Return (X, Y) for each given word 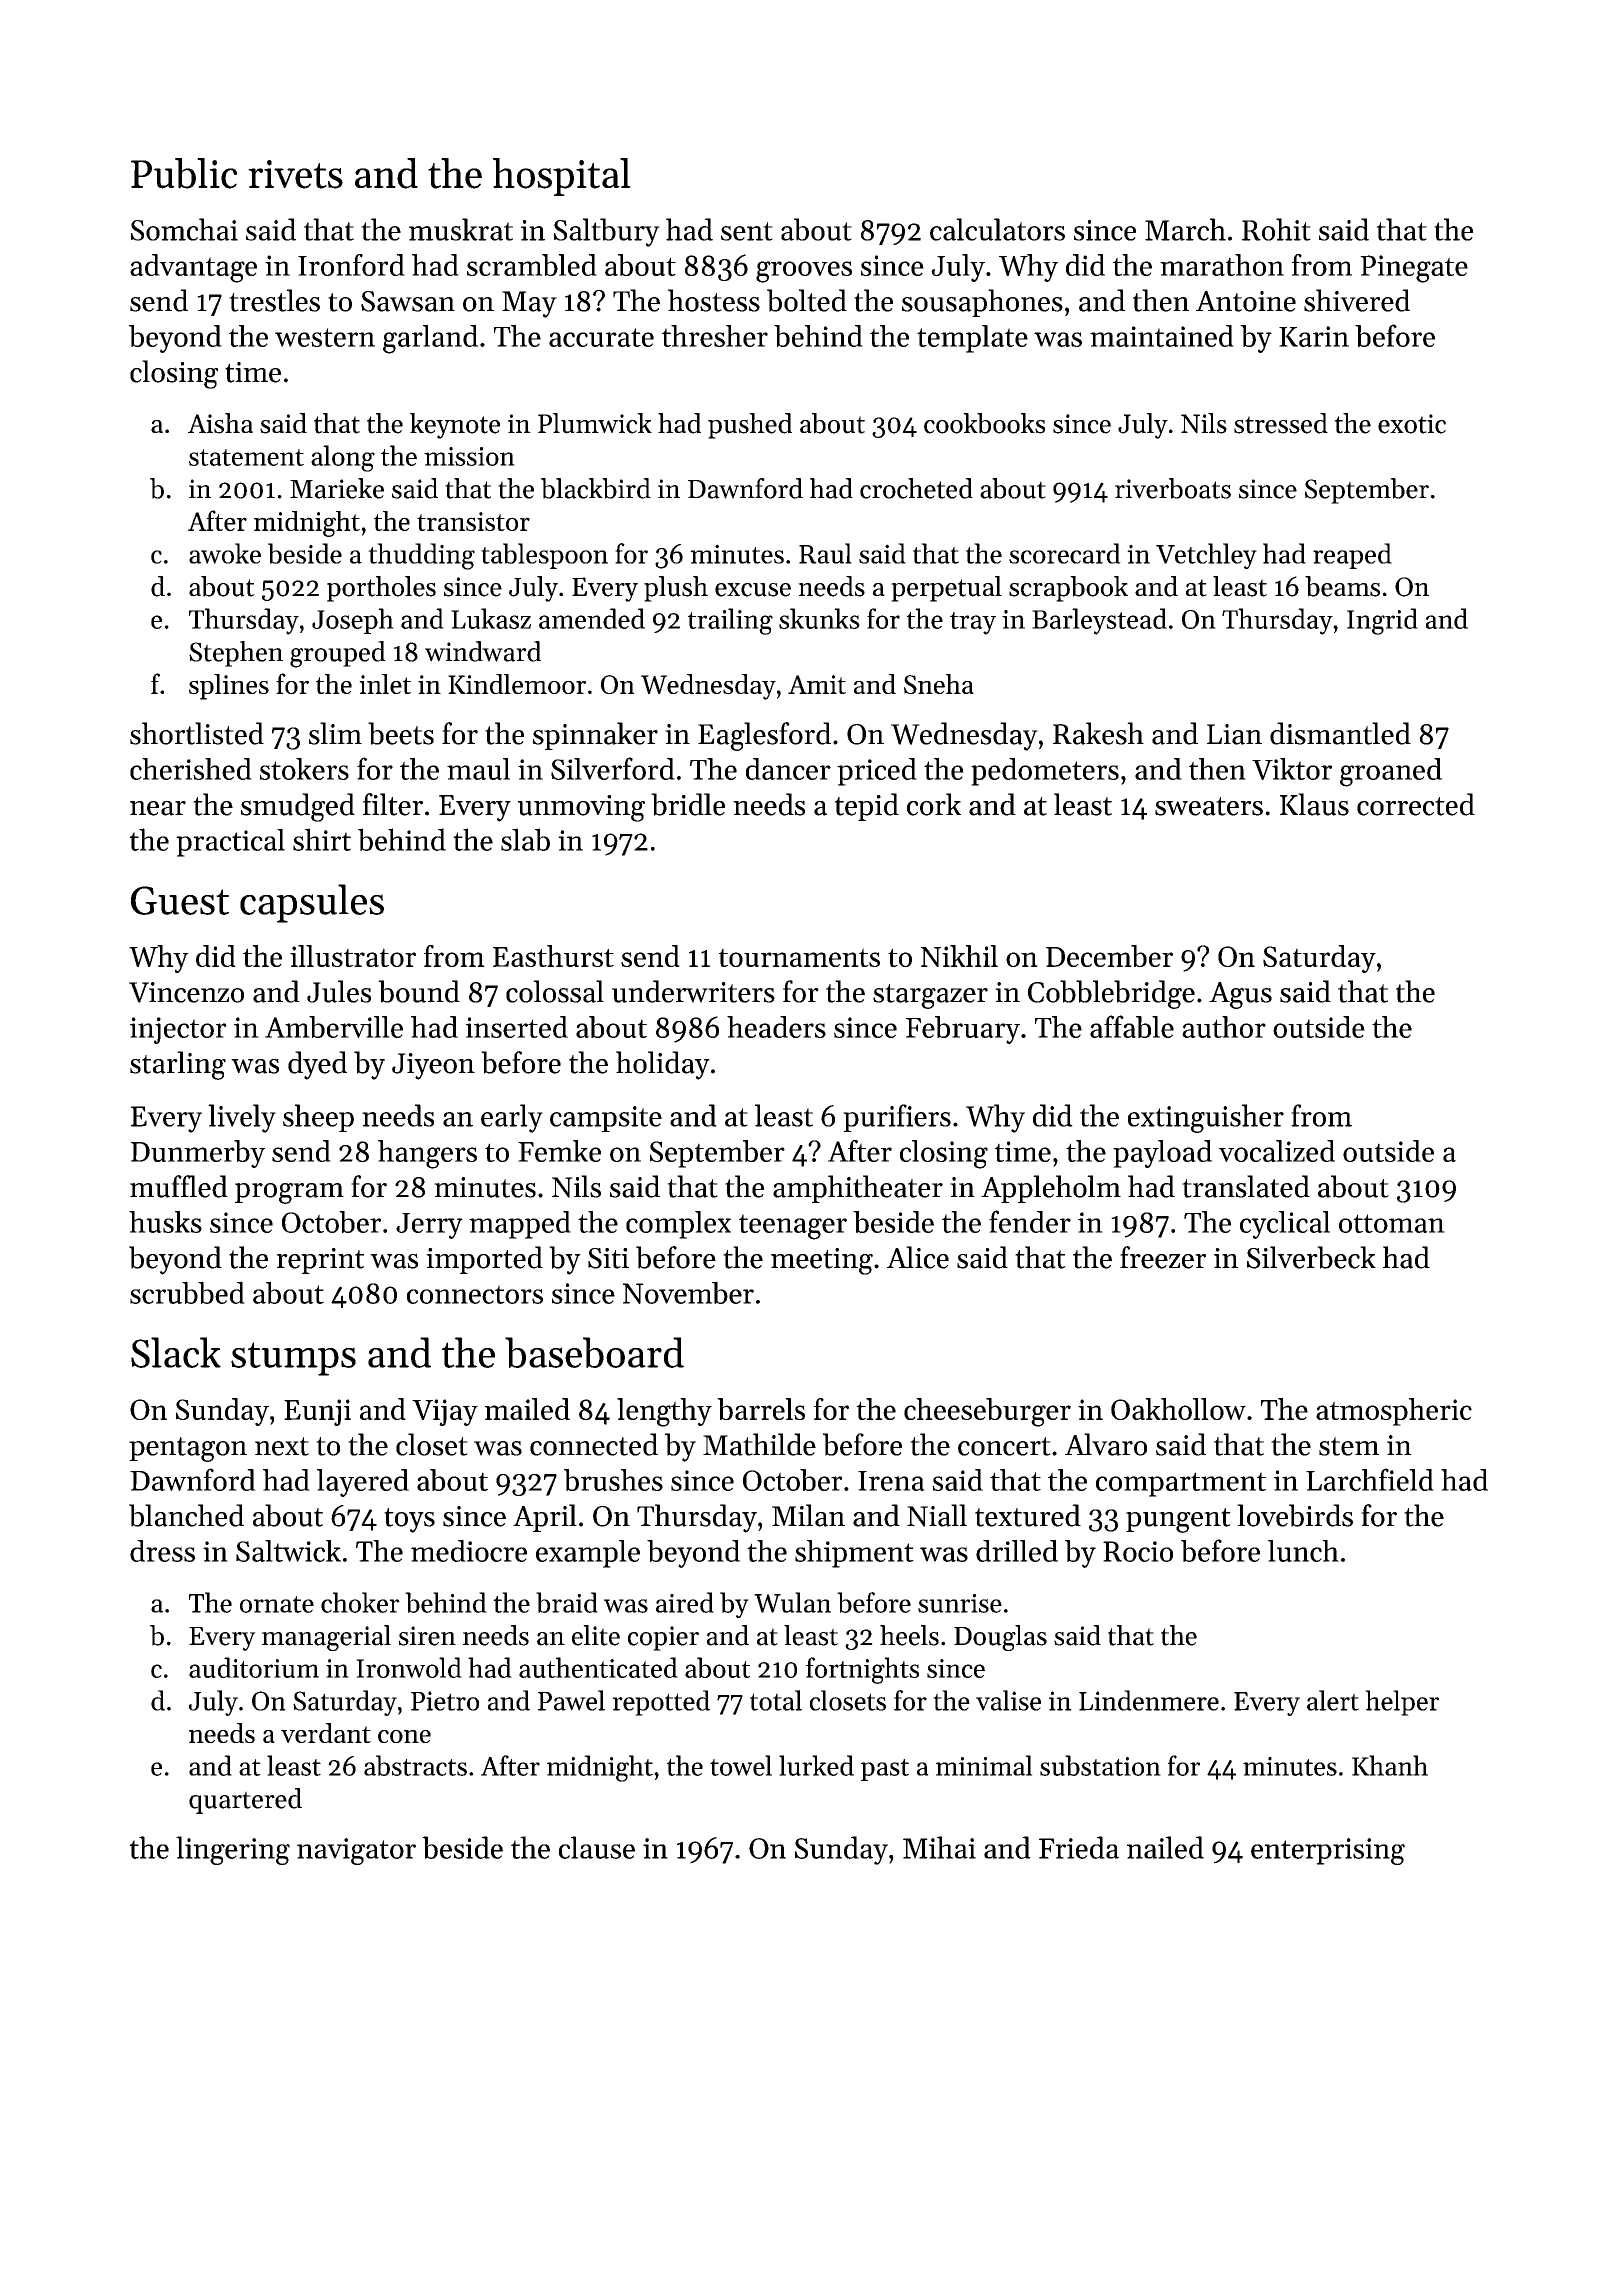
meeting (822, 1261)
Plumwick (595, 423)
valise (1008, 1700)
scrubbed (187, 1292)
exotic (1412, 424)
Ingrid (1382, 621)
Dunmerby (197, 1154)
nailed (1165, 1847)
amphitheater (858, 1189)
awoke (225, 553)
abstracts (415, 1765)
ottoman (1392, 1223)
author (1224, 1027)
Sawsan (408, 301)
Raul (825, 553)
